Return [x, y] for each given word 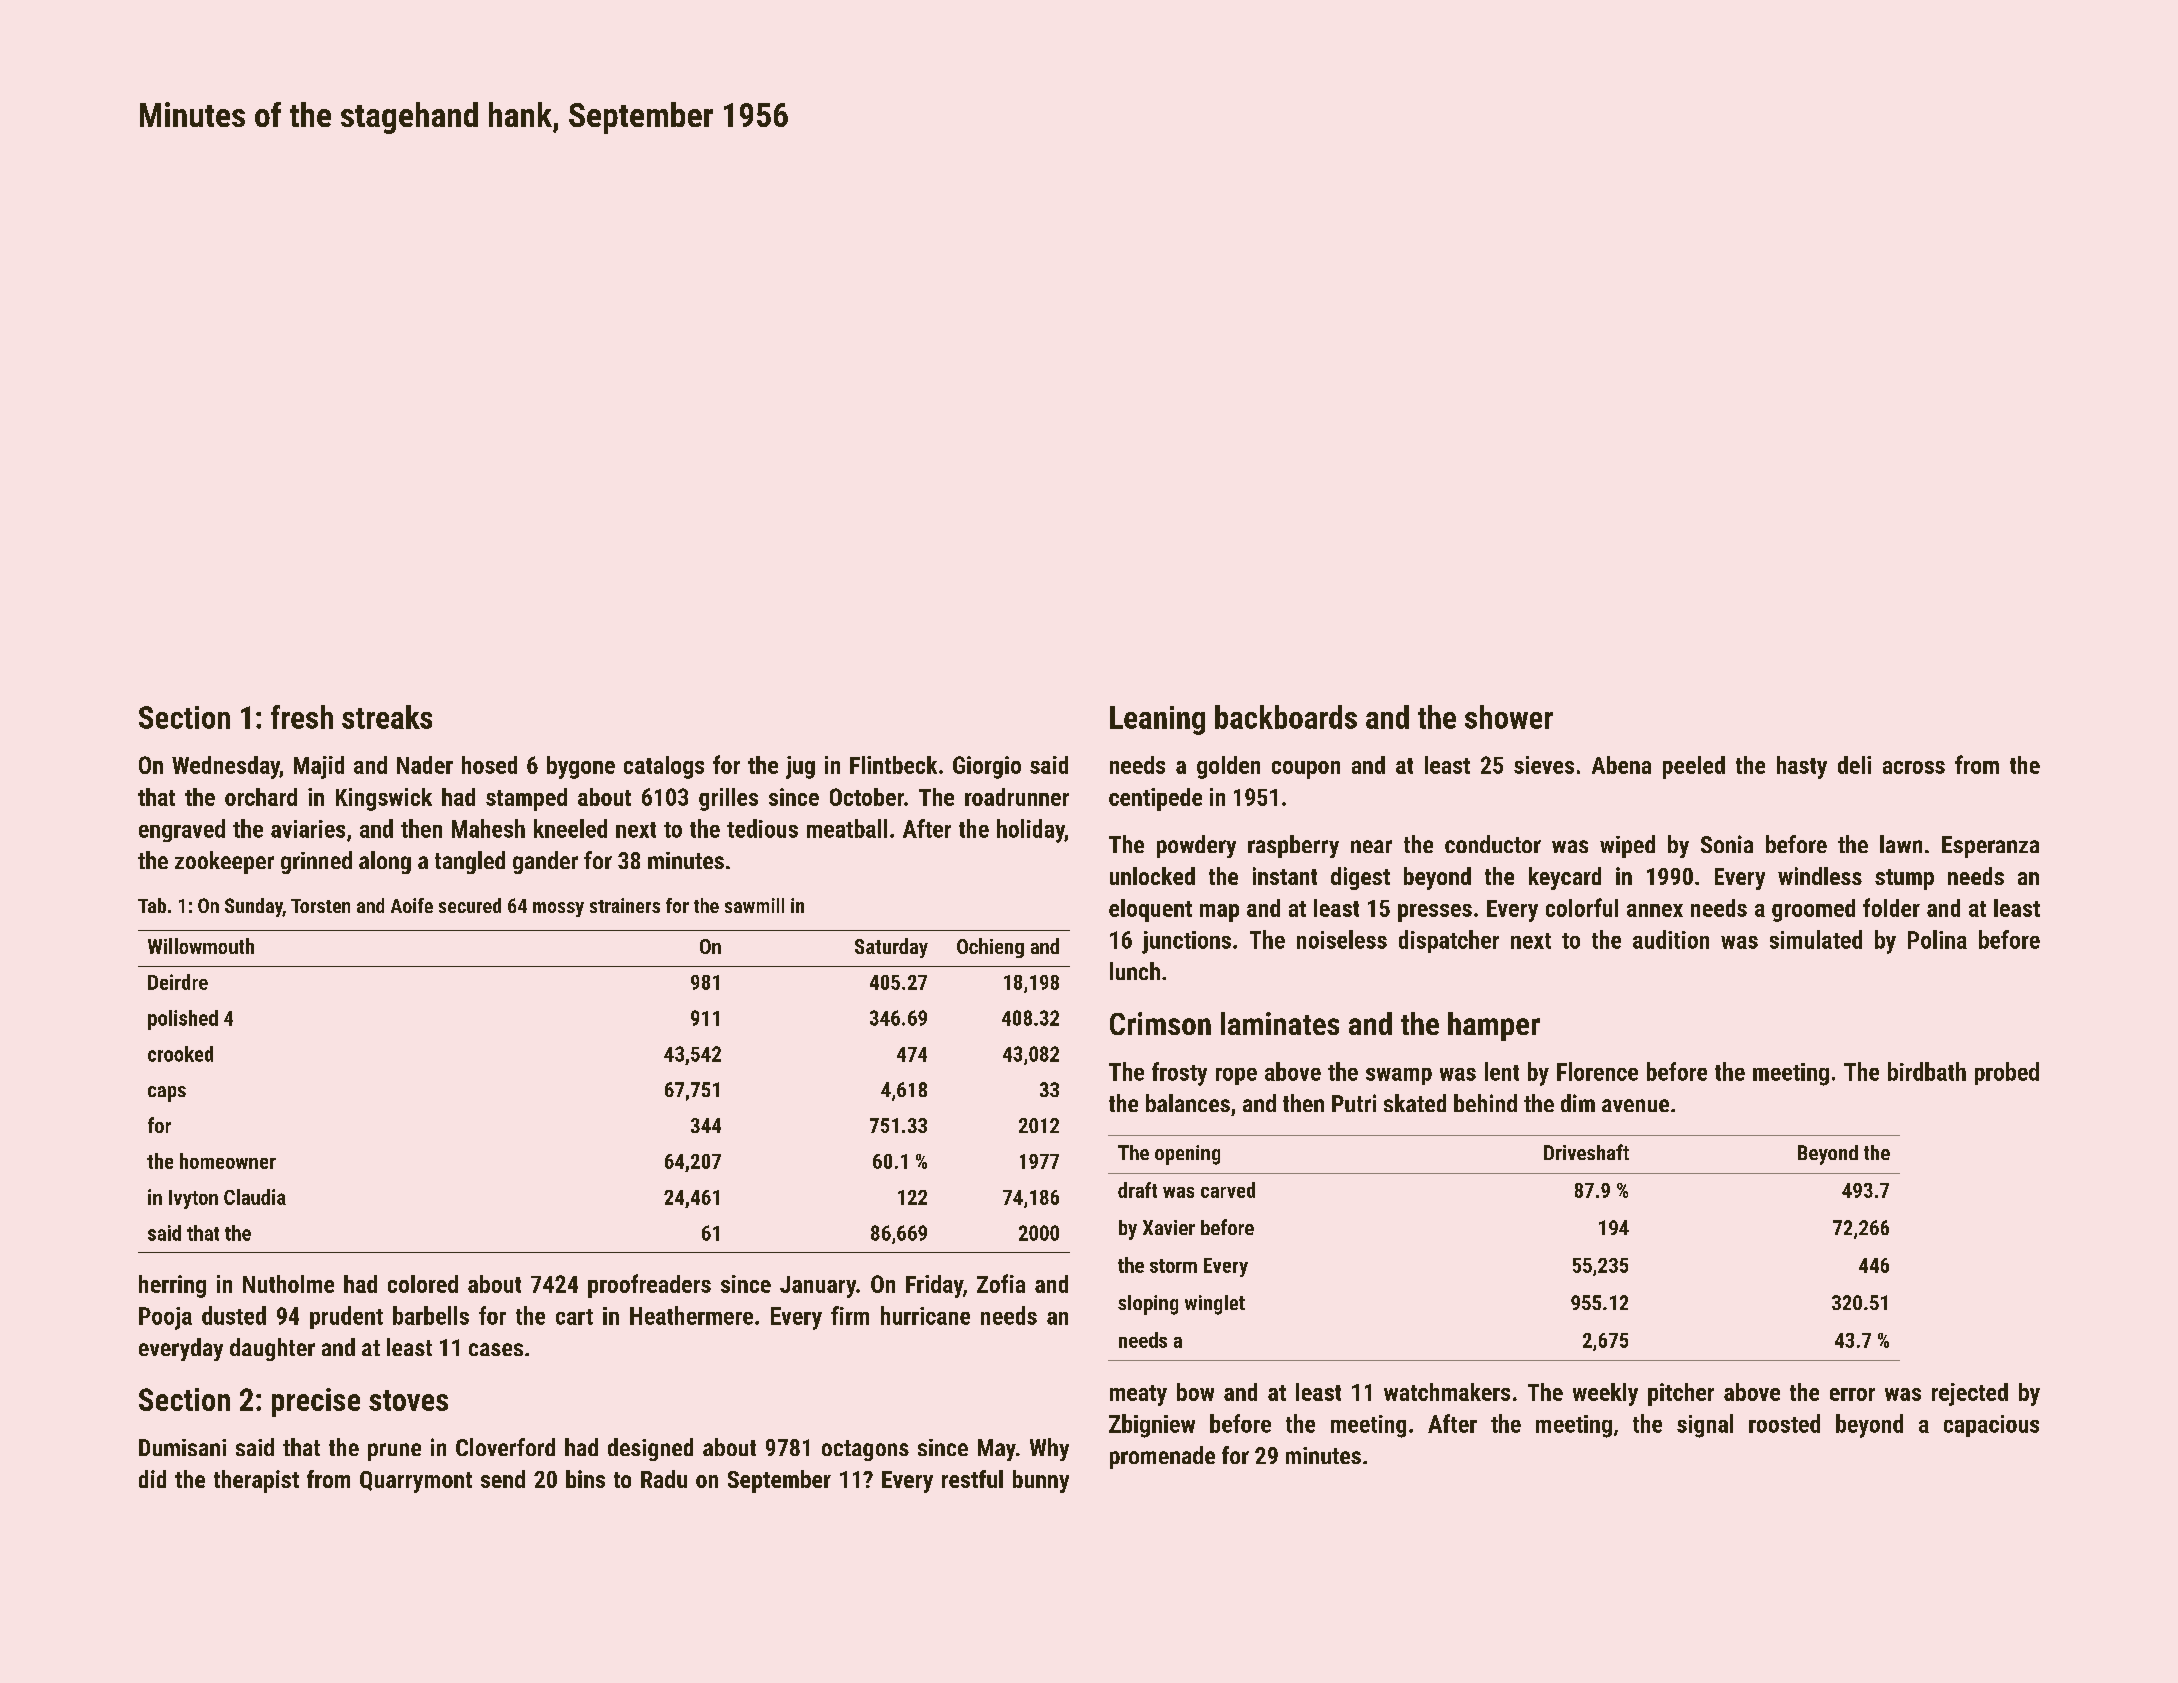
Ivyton [193, 1199]
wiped [1627, 846]
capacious [1991, 1426]
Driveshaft [1586, 1152]
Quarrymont [416, 1482]
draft [1137, 1190]
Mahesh [488, 828]
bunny [1041, 1481]
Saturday [891, 948]
